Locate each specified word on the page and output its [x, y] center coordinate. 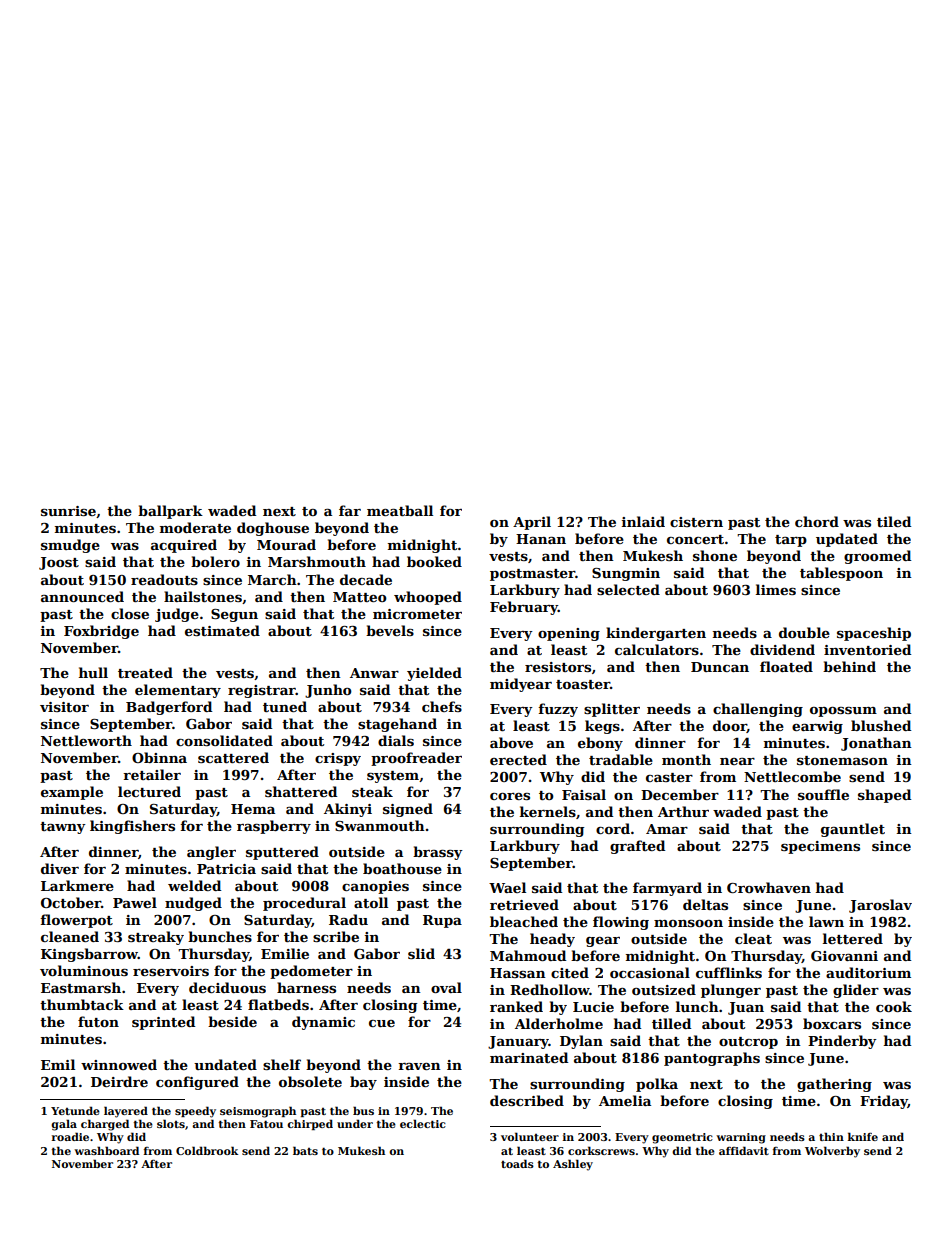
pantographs [712, 1059]
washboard [106, 1150]
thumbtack [82, 1004]
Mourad [286, 544]
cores [510, 796]
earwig [817, 727]
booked [434, 561]
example [72, 793]
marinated [529, 1057]
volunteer [530, 1136]
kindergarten [656, 634]
